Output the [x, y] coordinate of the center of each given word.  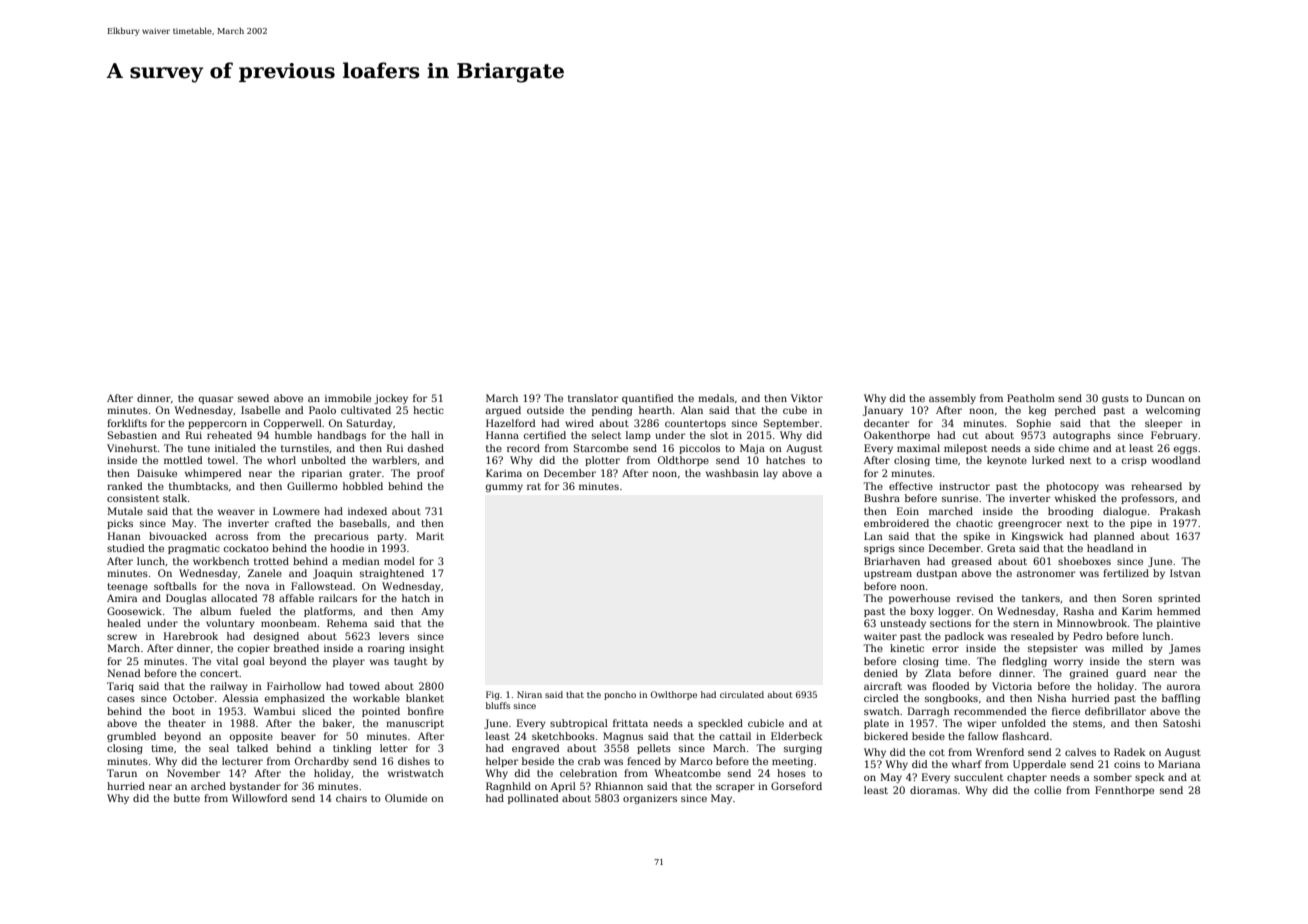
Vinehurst [132, 448]
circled [881, 698]
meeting [792, 762]
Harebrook [191, 636]
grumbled [131, 737]
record [523, 448]
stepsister [1053, 649]
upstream [888, 574]
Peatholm [1031, 398]
